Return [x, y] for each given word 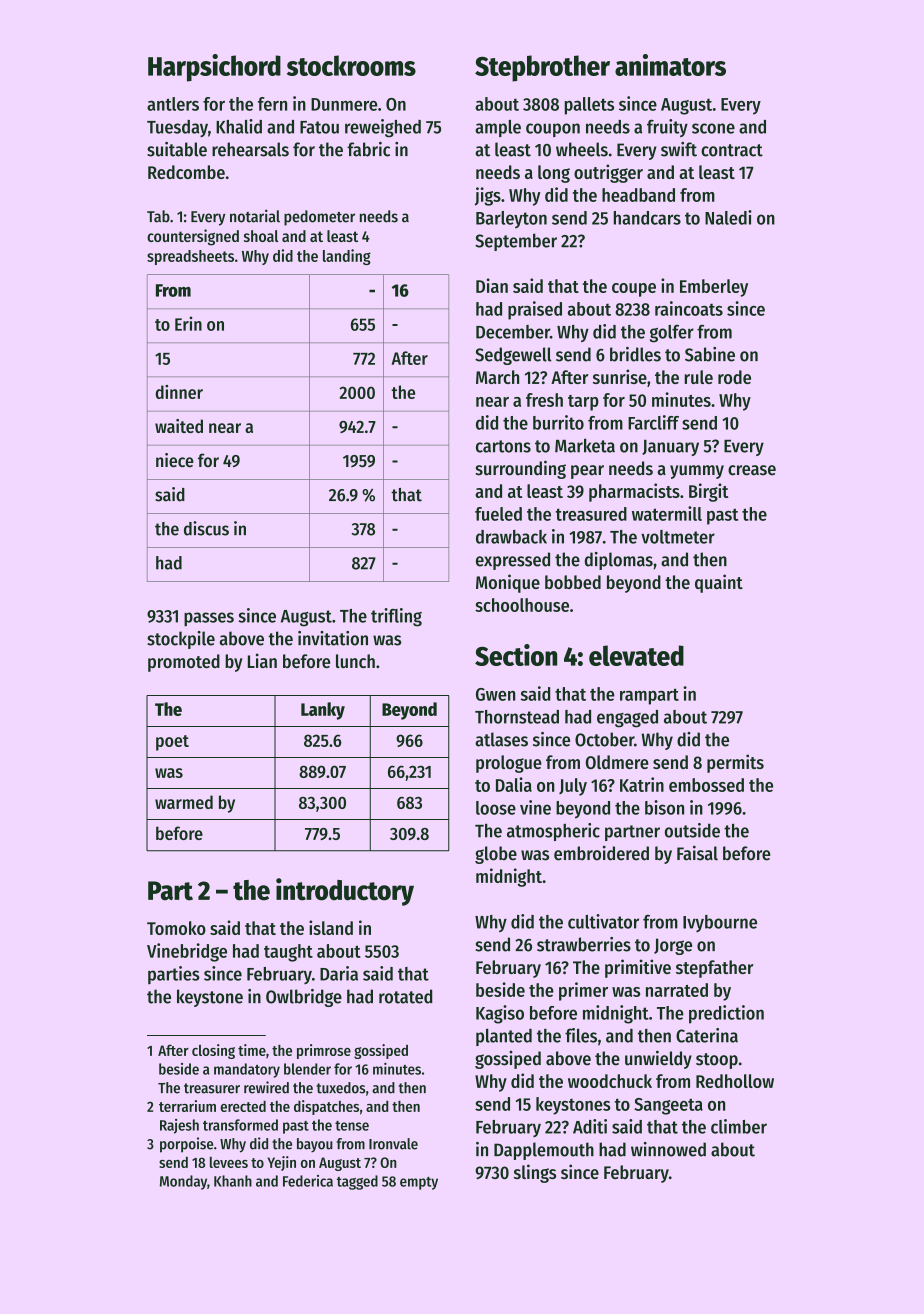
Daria [339, 973]
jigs [488, 196]
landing [347, 257]
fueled [498, 514]
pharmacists [634, 492]
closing [213, 1051]
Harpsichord [214, 68]
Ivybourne [720, 923]
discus [206, 528]
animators [670, 65]
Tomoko [176, 928]
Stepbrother [542, 68]
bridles [635, 354]
